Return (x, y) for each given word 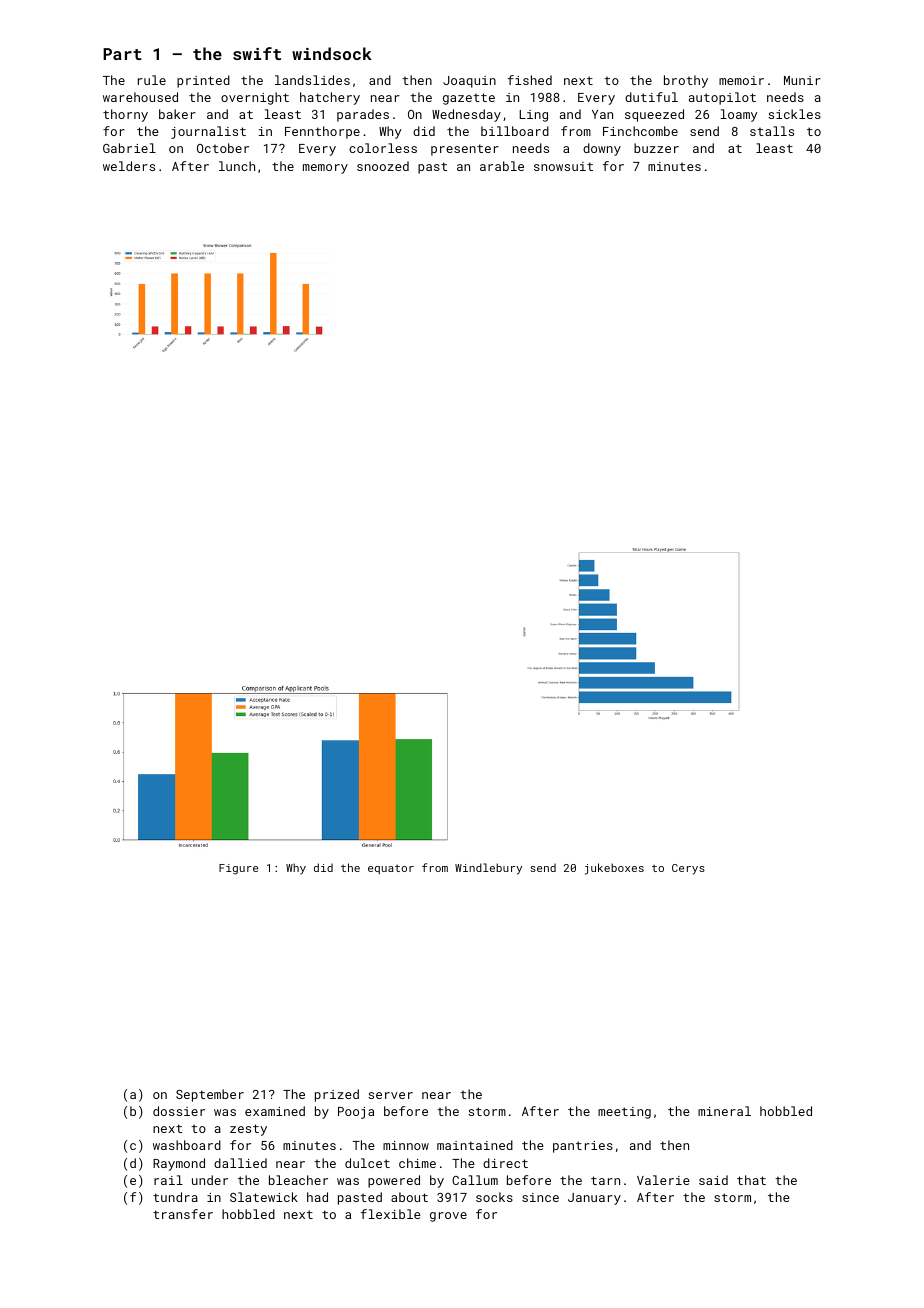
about (409, 1197)
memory (325, 169)
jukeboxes (614, 869)
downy (602, 149)
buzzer (656, 148)
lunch (237, 166)
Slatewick (264, 1197)
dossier (179, 1111)
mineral (724, 1111)
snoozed (383, 166)
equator (391, 869)
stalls (772, 131)
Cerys (688, 869)
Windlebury (488, 869)
